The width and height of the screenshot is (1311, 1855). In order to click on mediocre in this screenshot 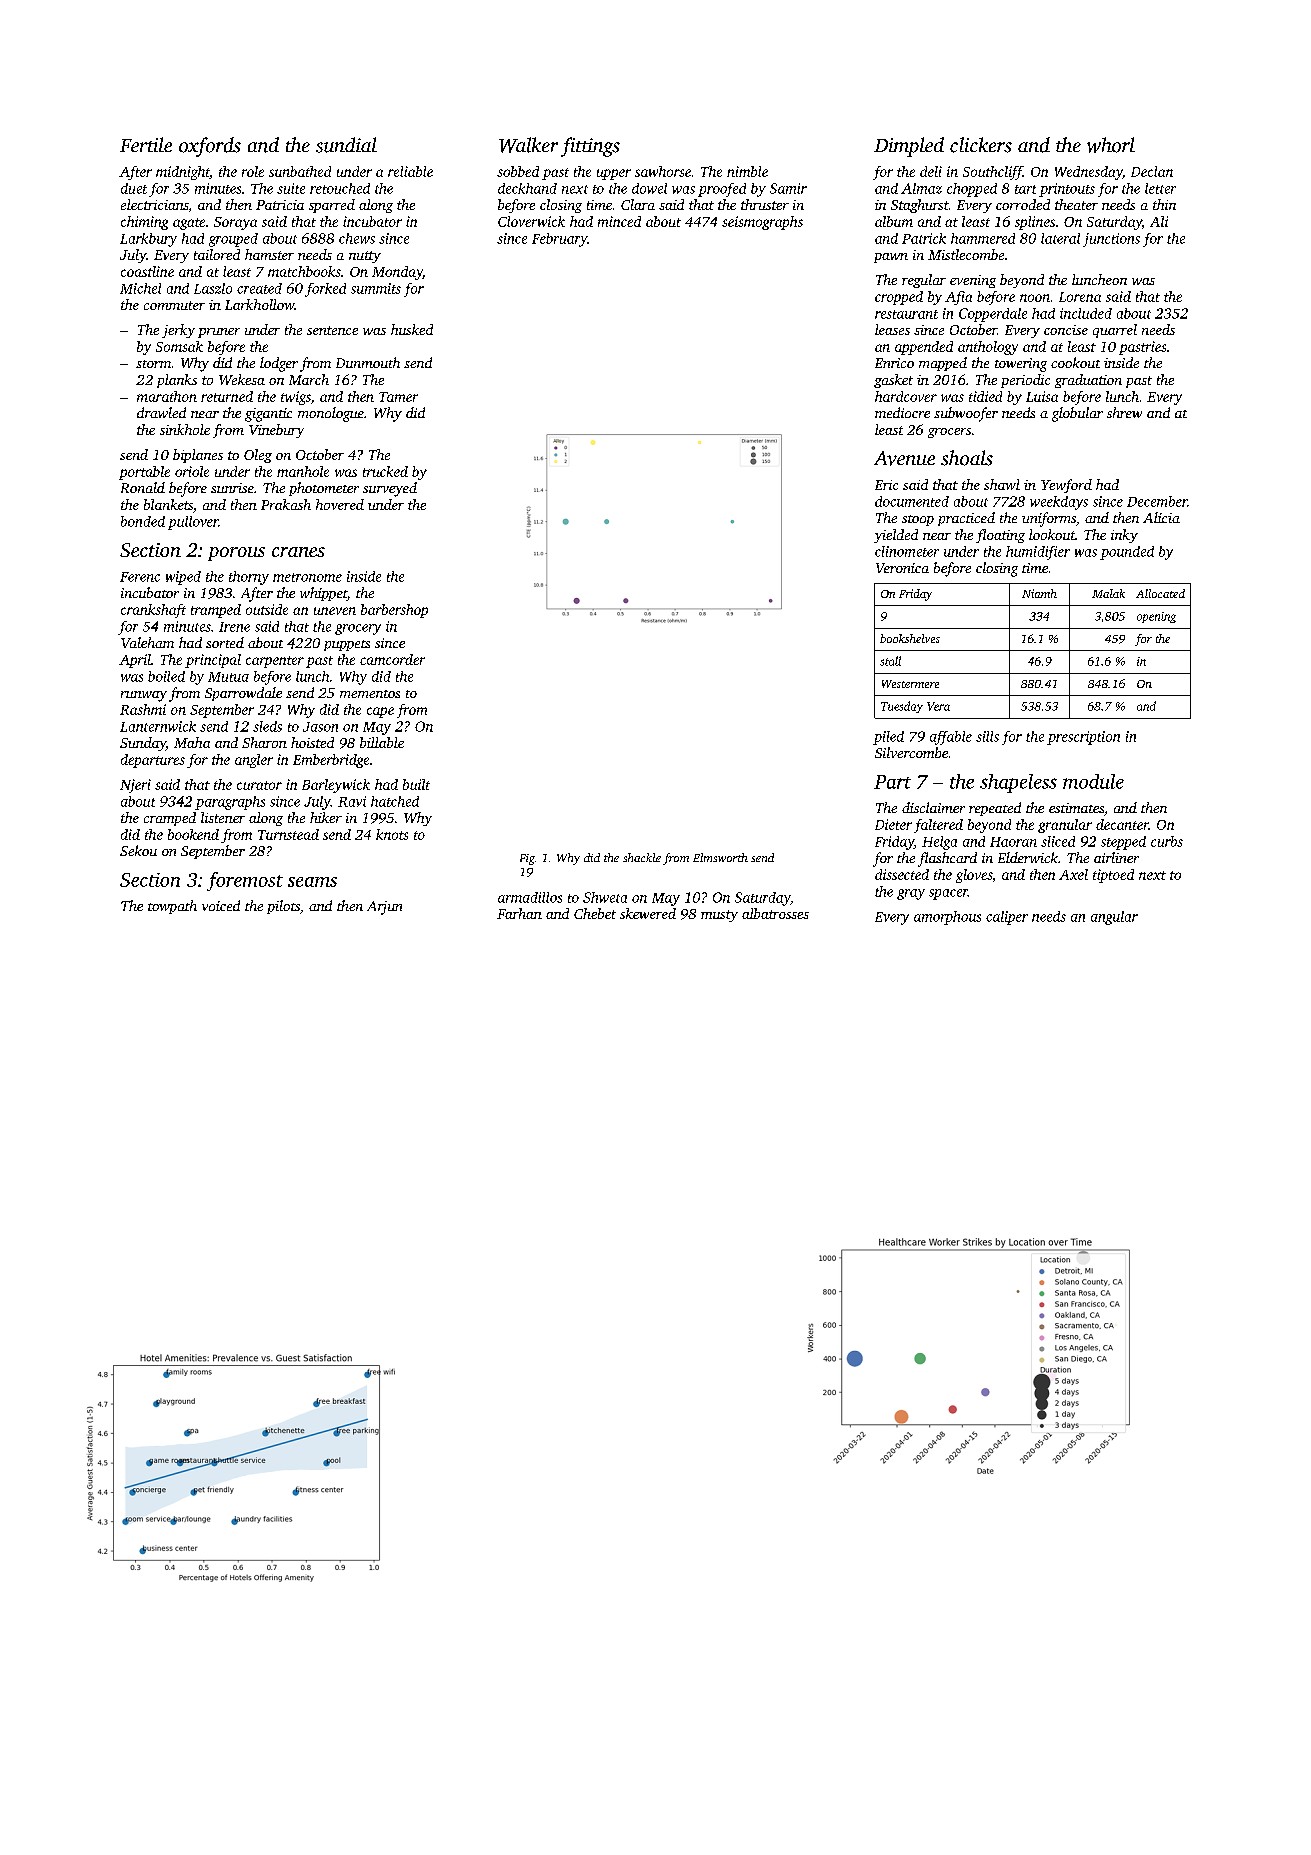, I will do `click(902, 412)`.
